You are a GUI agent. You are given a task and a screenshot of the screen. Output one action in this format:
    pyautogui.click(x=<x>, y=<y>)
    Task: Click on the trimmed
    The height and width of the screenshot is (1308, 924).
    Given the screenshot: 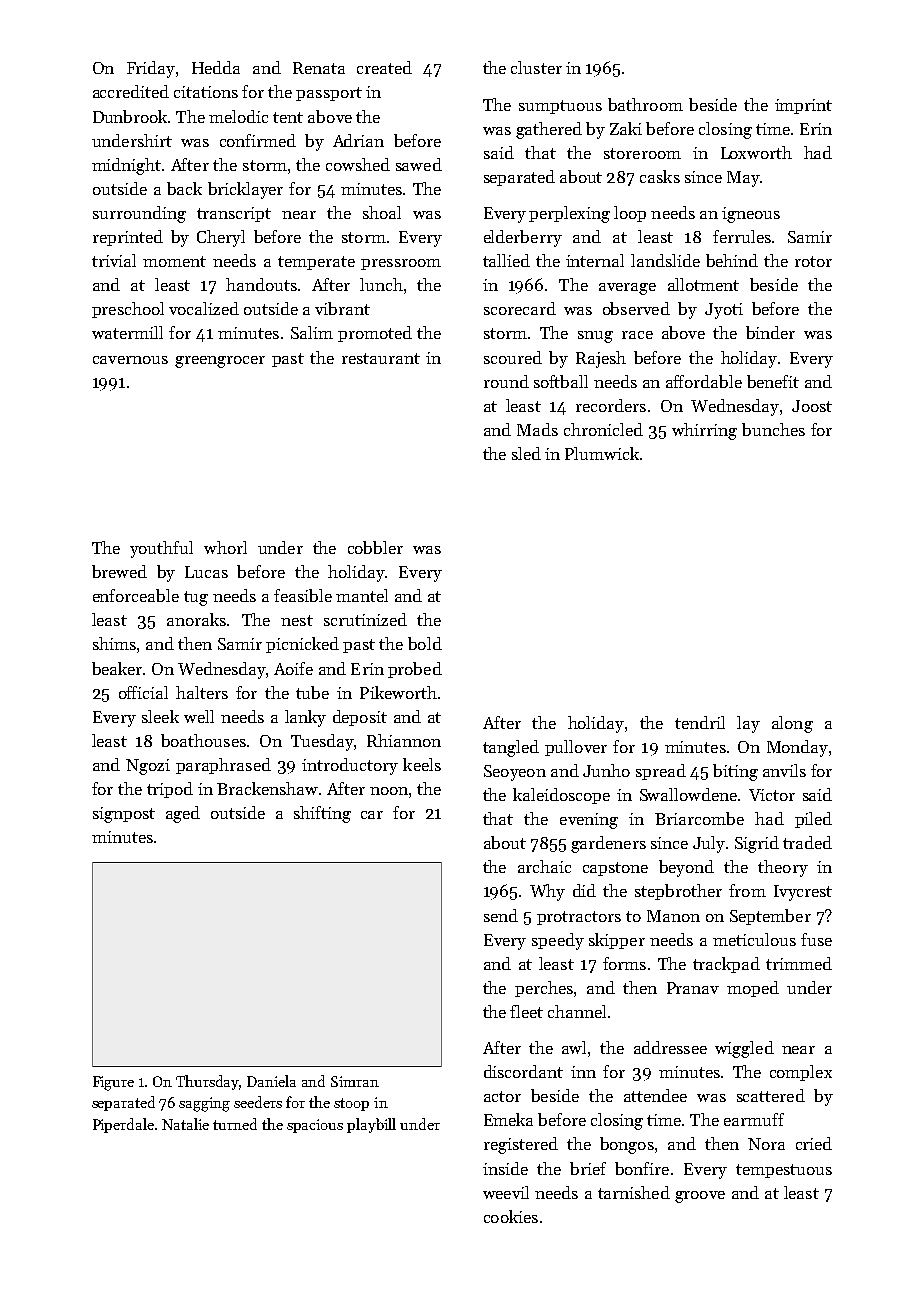 What is the action you would take?
    pyautogui.click(x=799, y=963)
